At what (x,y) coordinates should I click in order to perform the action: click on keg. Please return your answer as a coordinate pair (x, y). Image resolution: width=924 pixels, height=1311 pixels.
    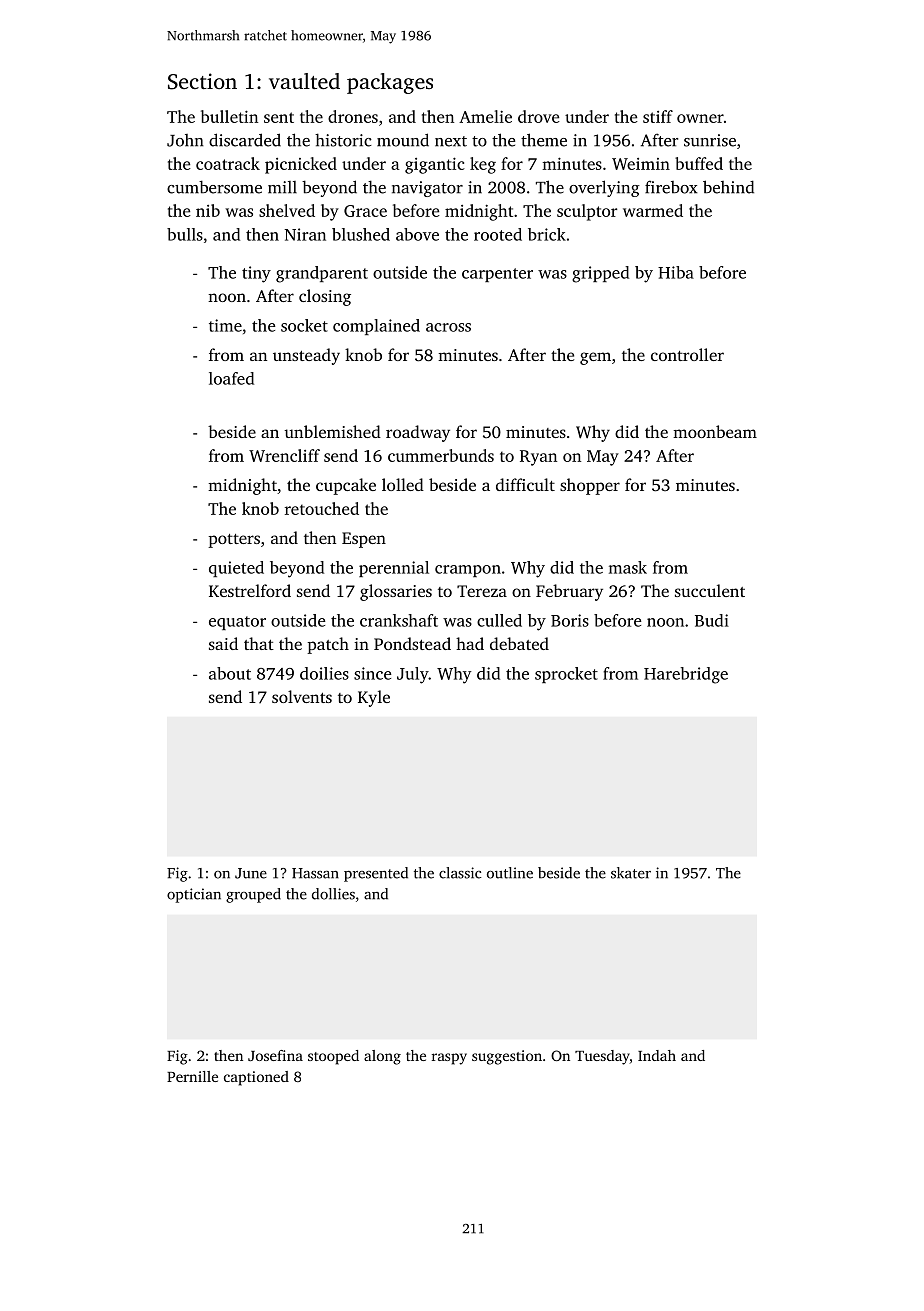
    Looking at the image, I should click on (483, 165).
